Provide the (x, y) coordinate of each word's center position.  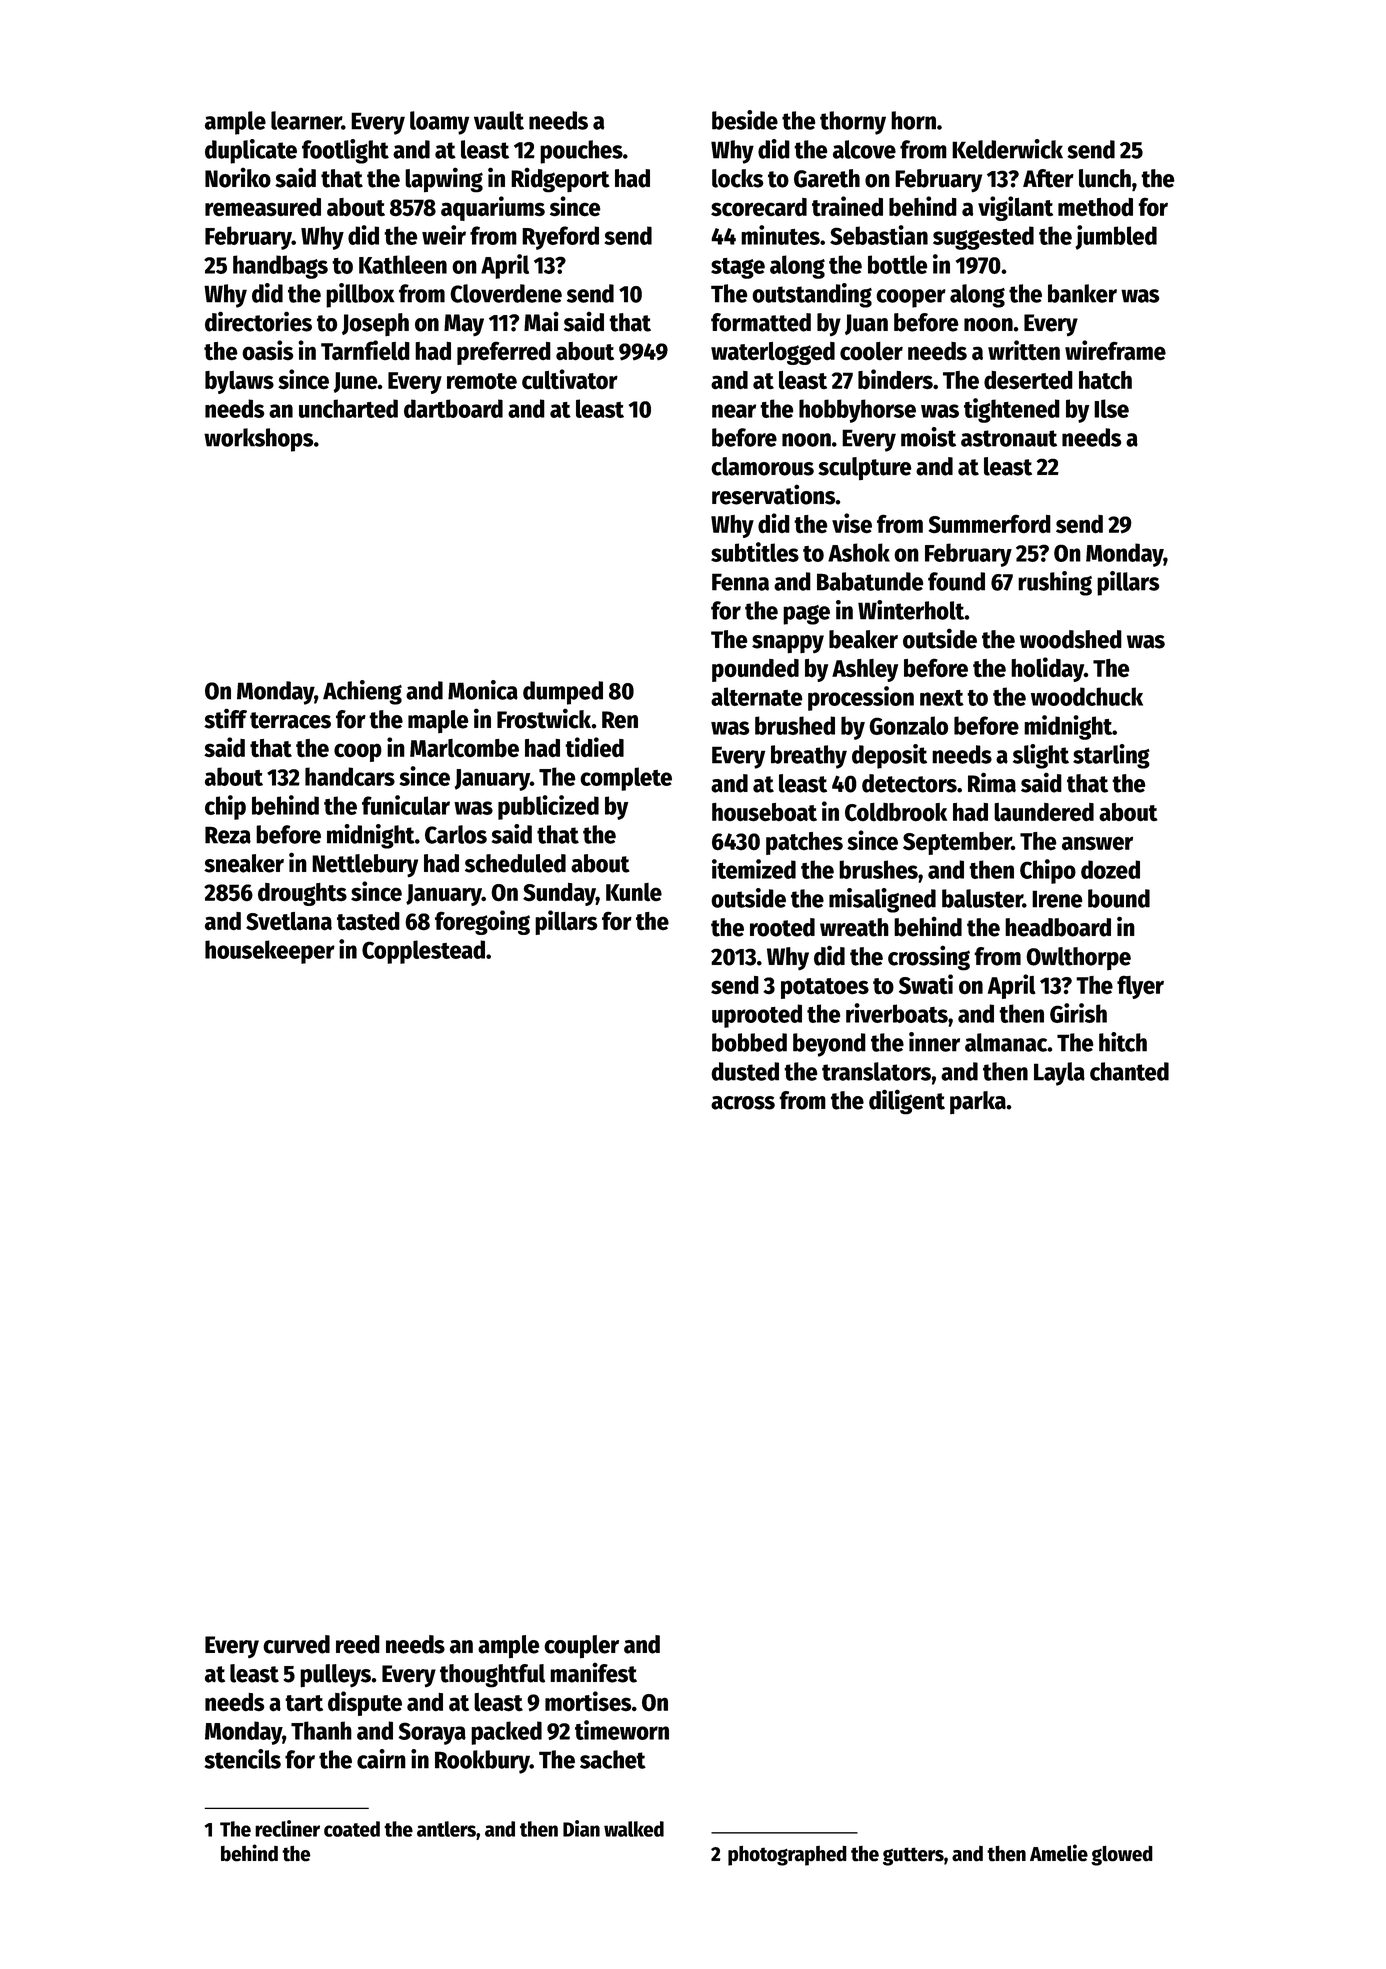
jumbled (1116, 237)
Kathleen (403, 264)
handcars (350, 776)
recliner (287, 1828)
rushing (1055, 583)
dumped (563, 693)
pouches (581, 152)
